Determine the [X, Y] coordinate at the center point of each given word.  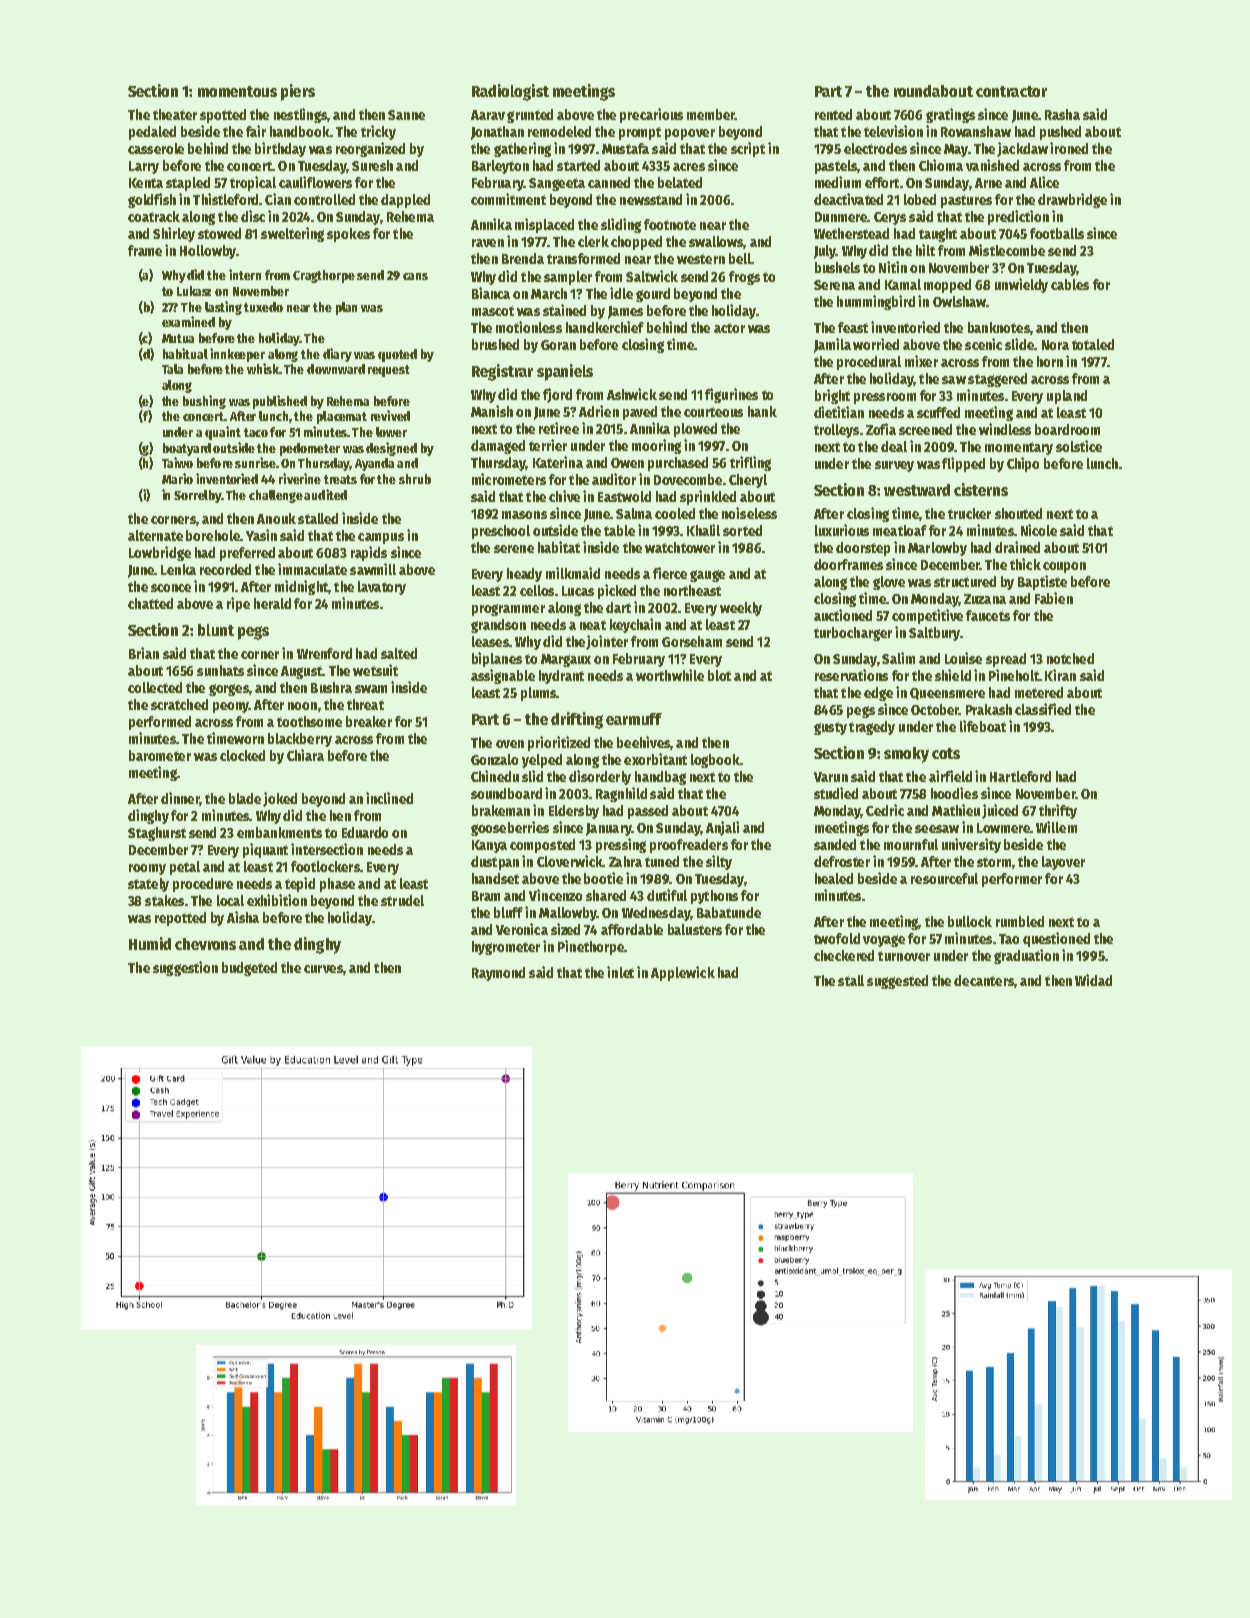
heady [524, 575]
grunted [530, 116]
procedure [203, 885]
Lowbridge [160, 553]
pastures [966, 201]
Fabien [1054, 598]
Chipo [1023, 464]
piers [298, 92]
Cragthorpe [324, 276]
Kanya [489, 846]
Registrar [502, 372]
